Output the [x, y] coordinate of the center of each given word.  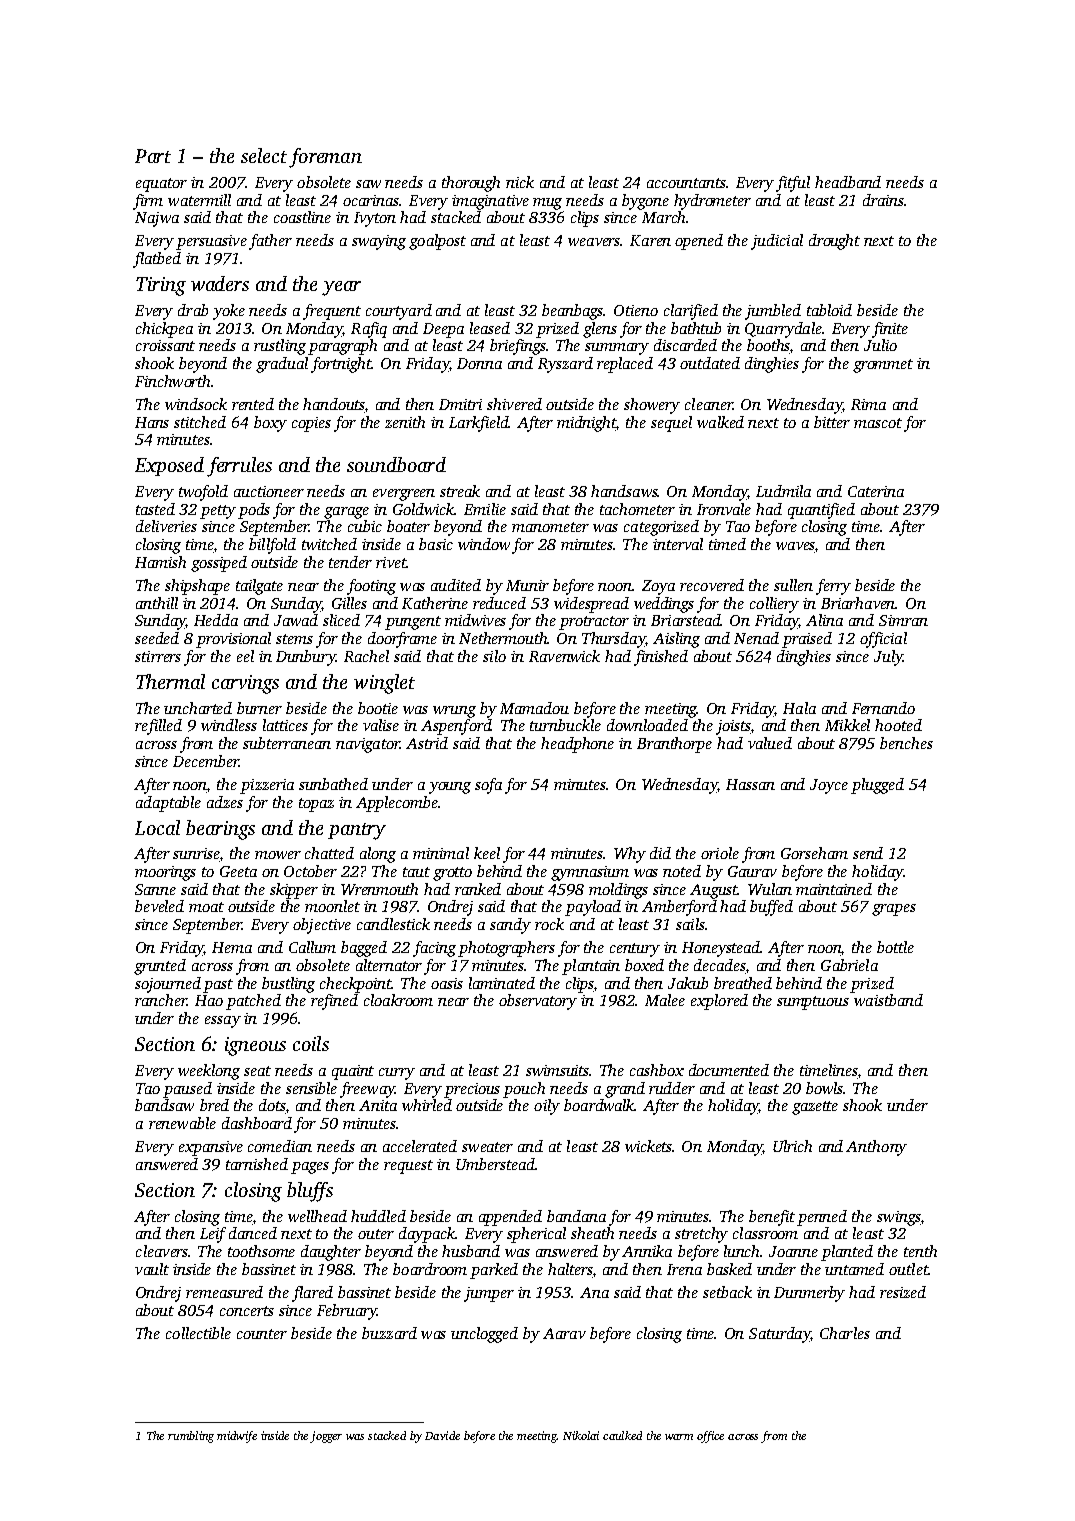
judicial [777, 242]
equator [161, 185]
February [347, 1312]
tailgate [259, 587]
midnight [586, 424]
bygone [645, 202]
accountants [687, 183]
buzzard [389, 1333]
